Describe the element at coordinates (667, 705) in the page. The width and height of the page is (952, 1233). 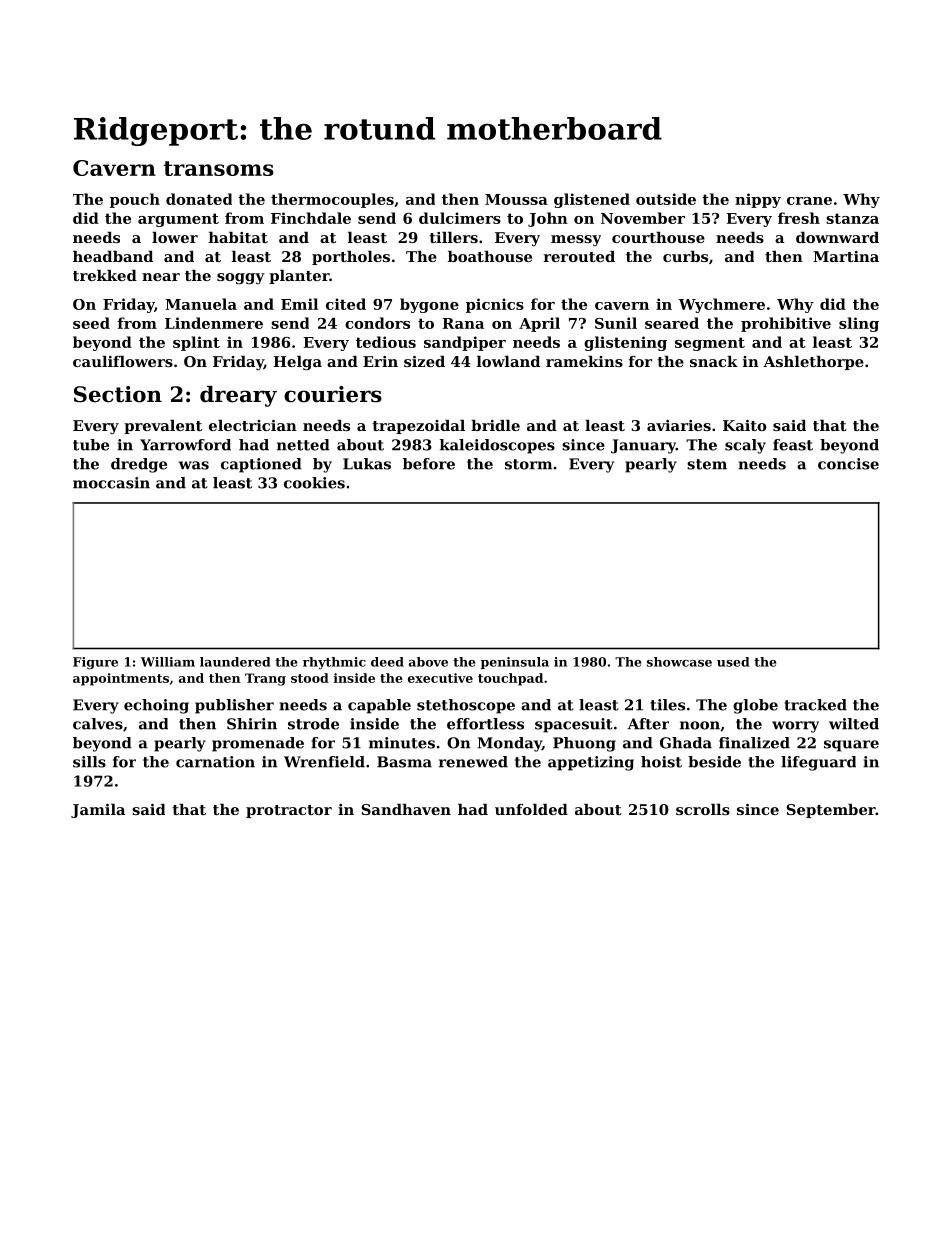
I see `tiles` at that location.
